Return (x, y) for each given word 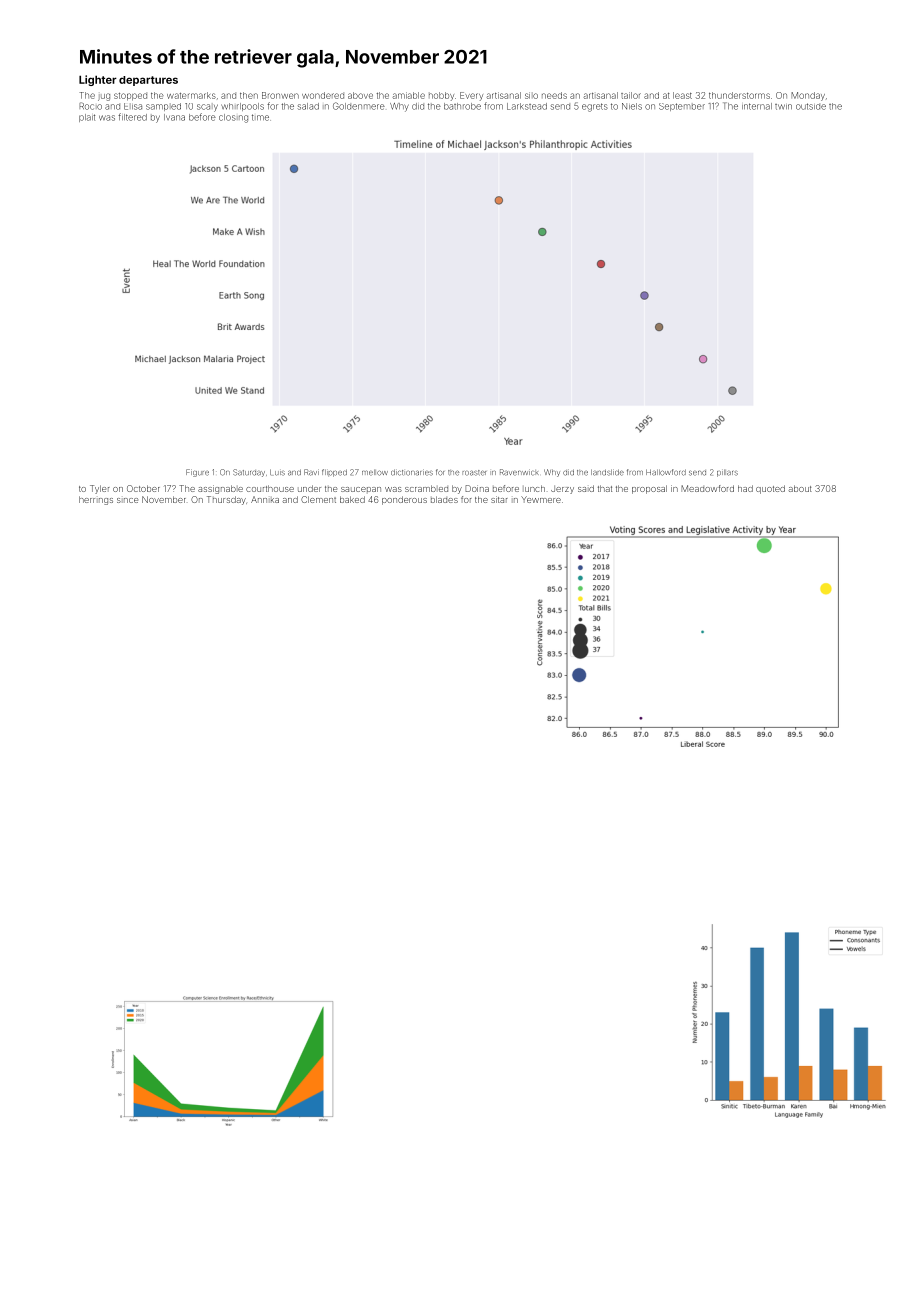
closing (233, 118)
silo (531, 95)
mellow (375, 473)
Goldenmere (359, 106)
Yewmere (541, 499)
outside (811, 106)
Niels (632, 106)
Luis (277, 472)
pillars (727, 473)
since (127, 500)
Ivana (174, 117)
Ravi (311, 472)
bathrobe (462, 106)
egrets (595, 107)
